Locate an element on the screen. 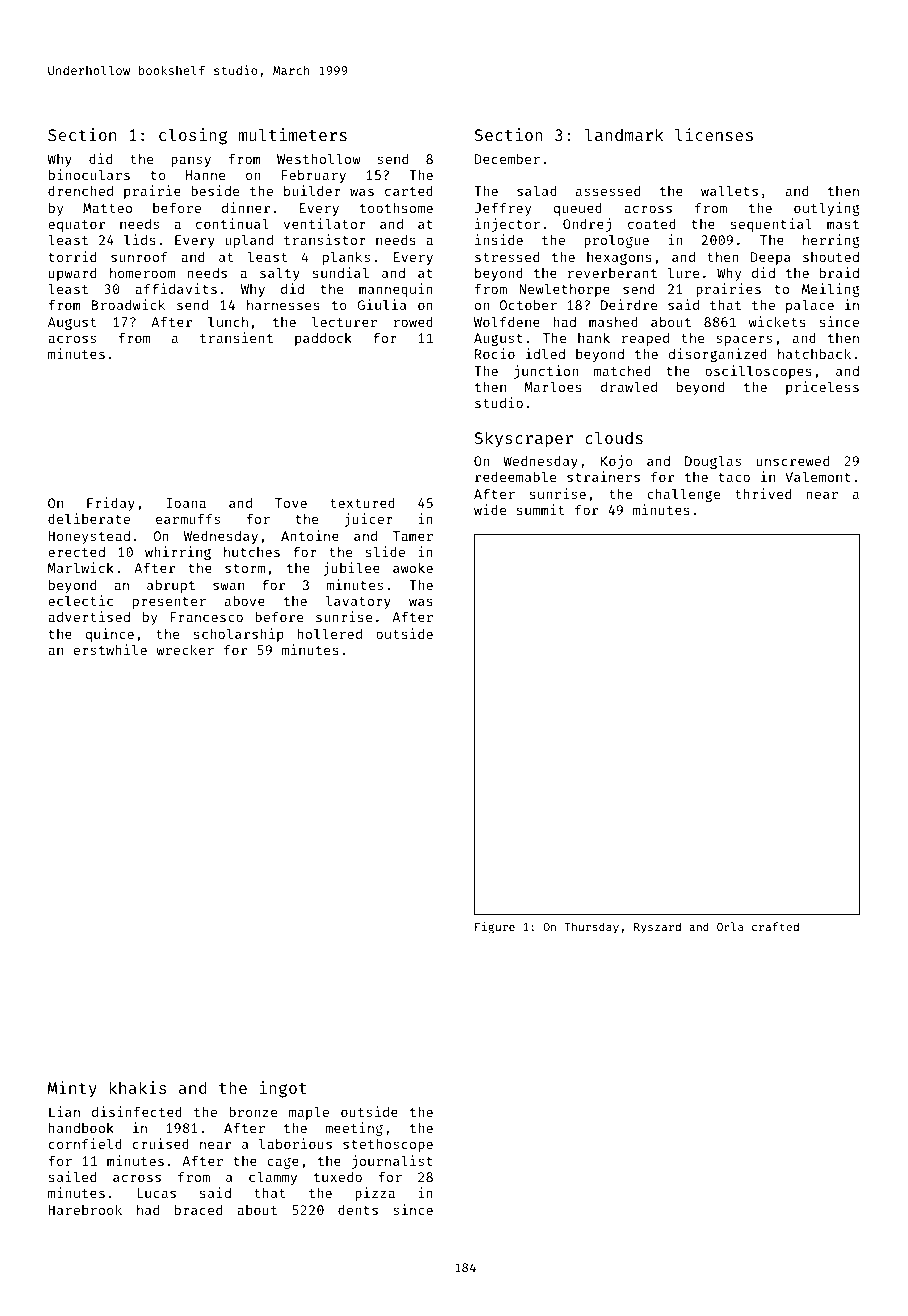 Image resolution: width=908 pixels, height=1316 pixels. landmark is located at coordinates (624, 134).
